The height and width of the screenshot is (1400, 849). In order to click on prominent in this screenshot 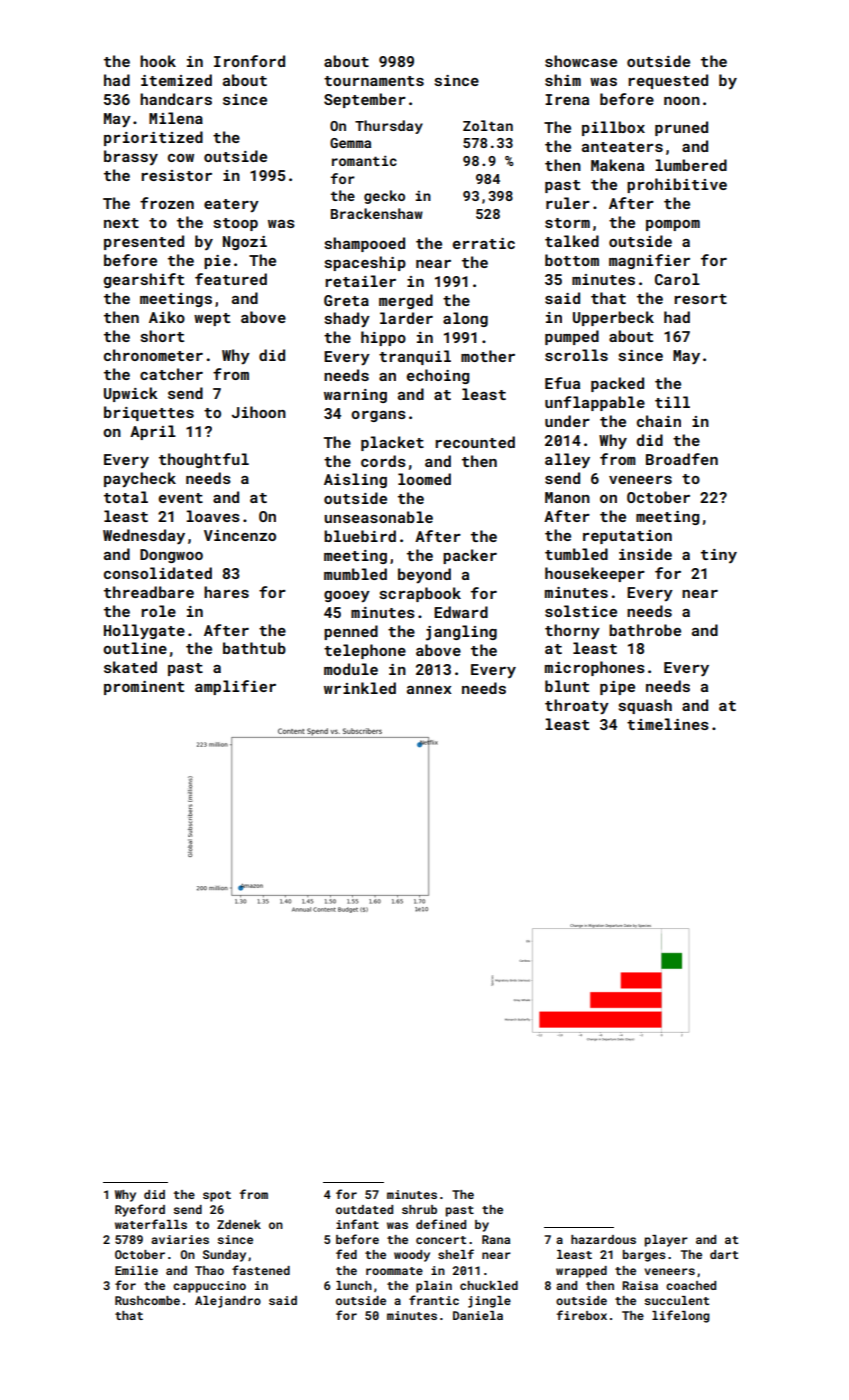, I will do `click(144, 688)`.
